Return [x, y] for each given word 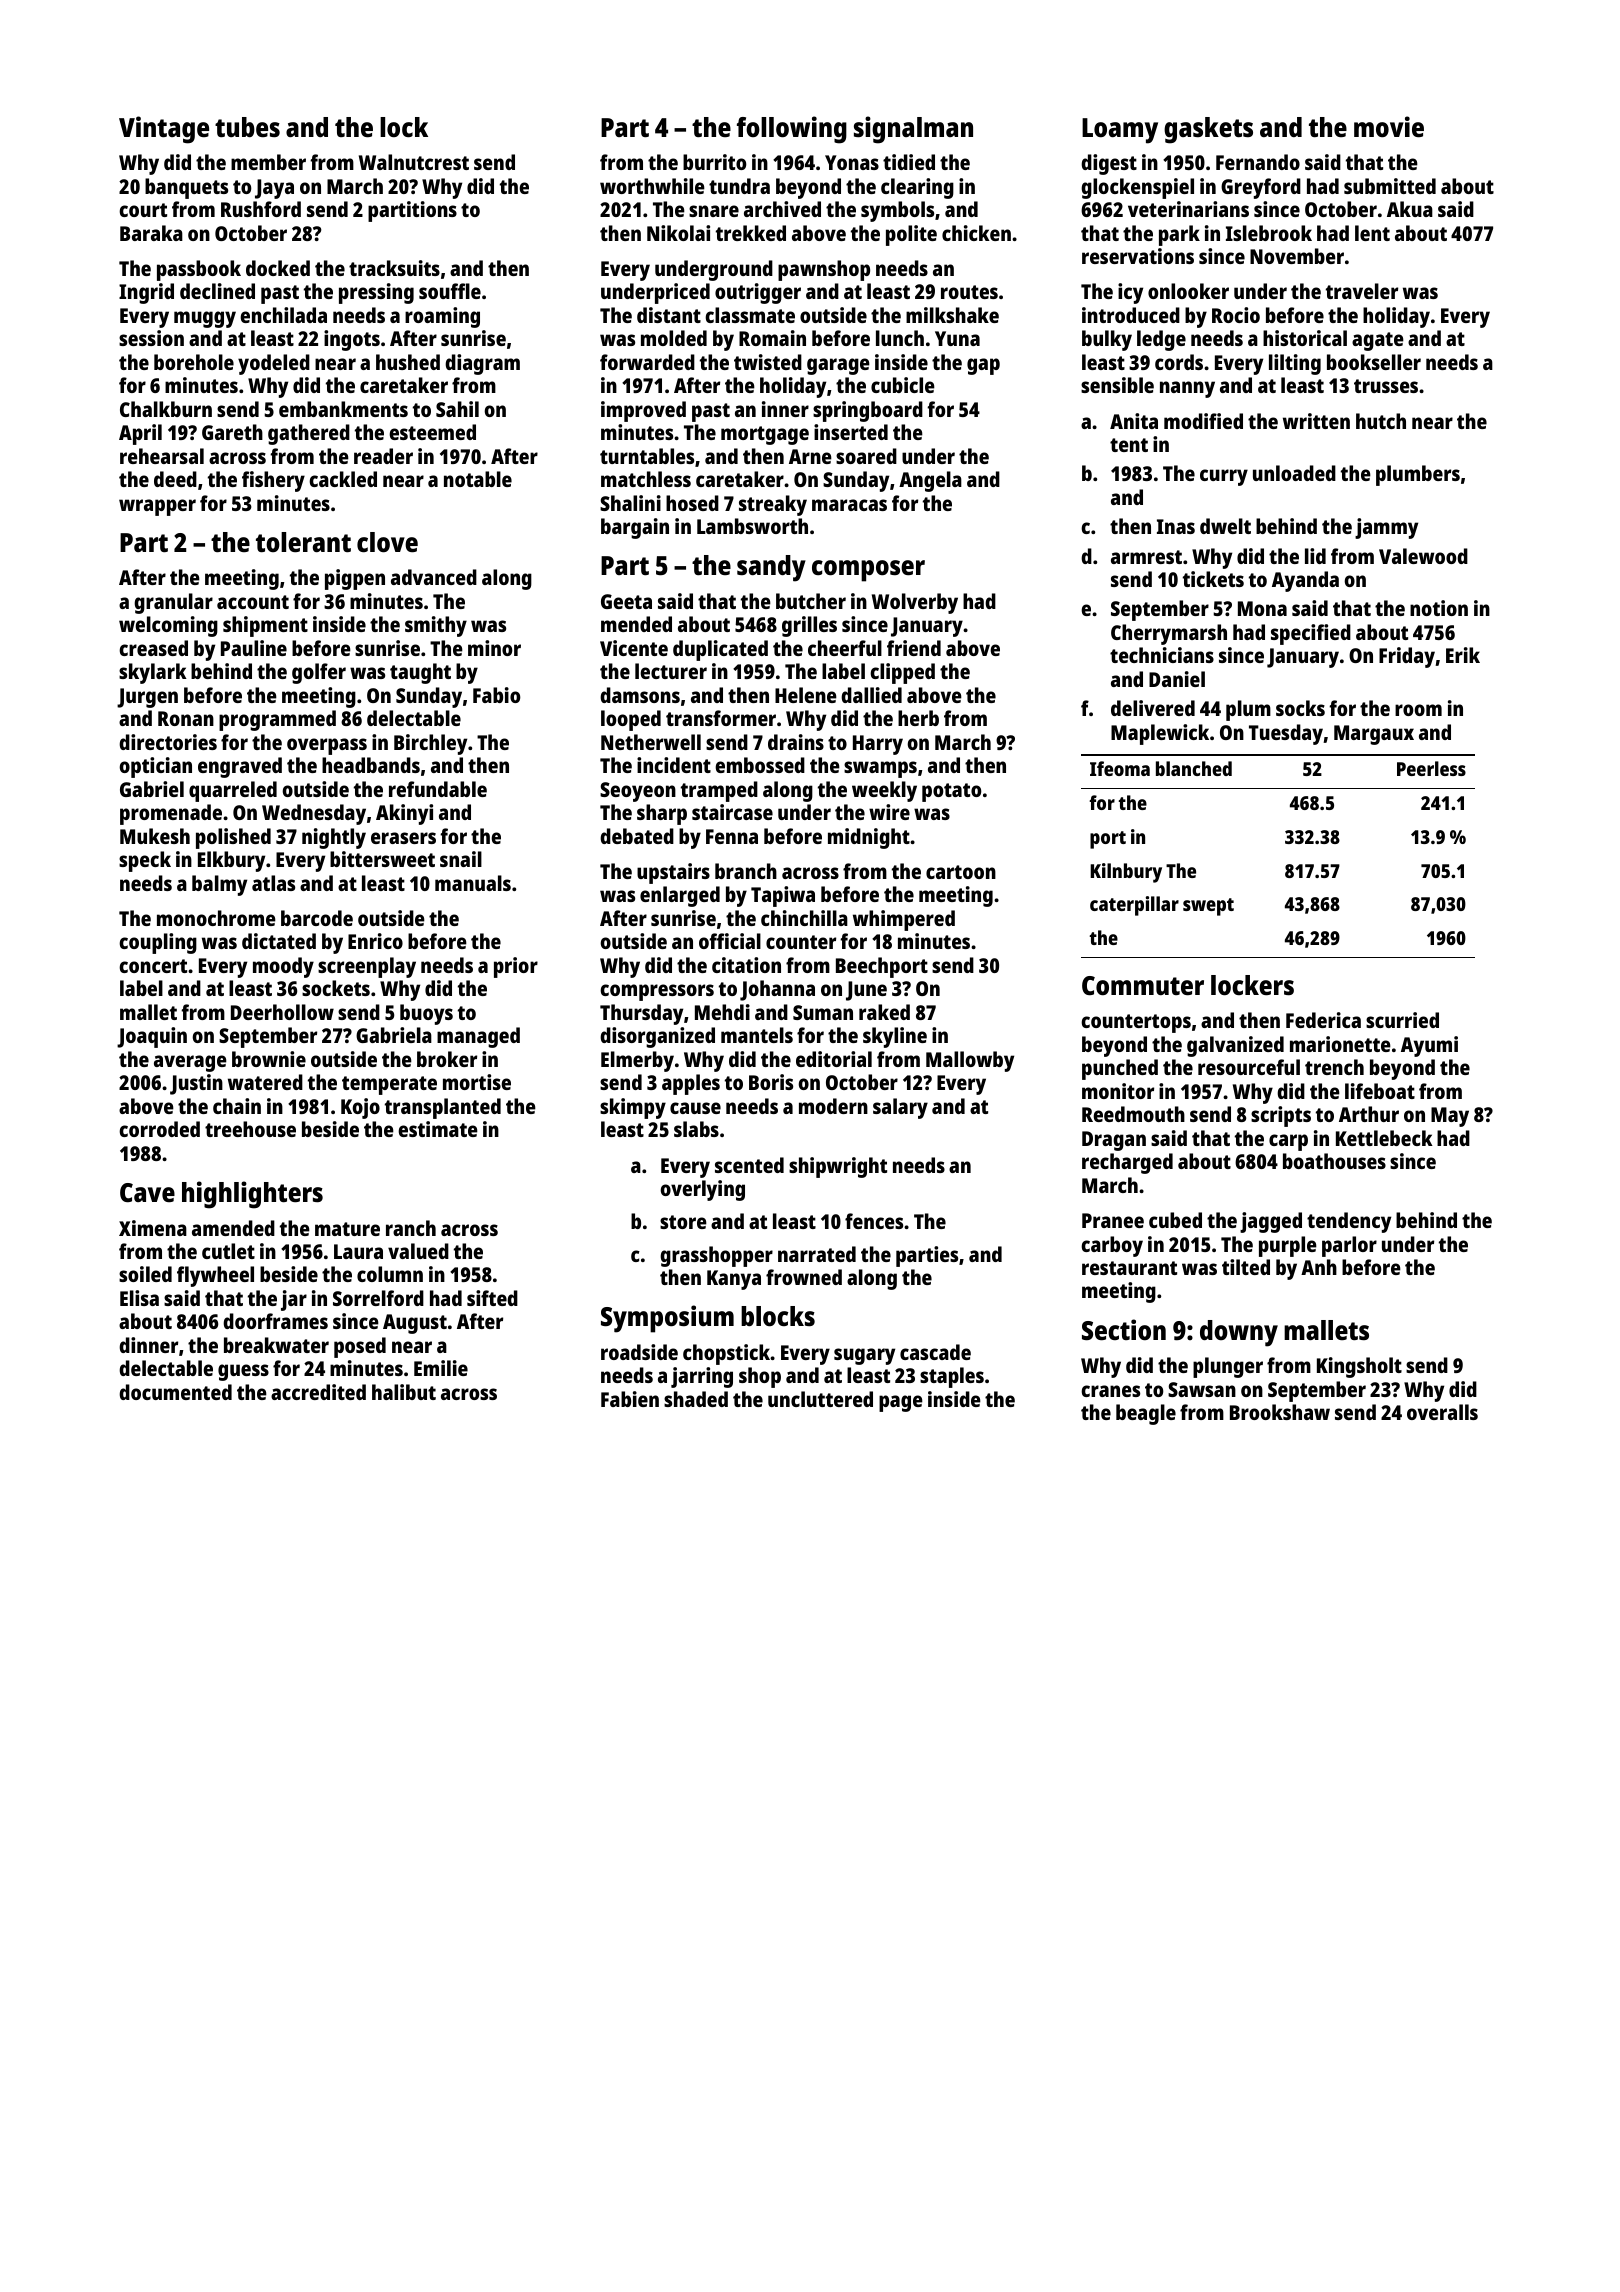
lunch [900, 338]
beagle [1146, 1414]
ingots [352, 340]
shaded [696, 1399]
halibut [404, 1392]
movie [1389, 127]
